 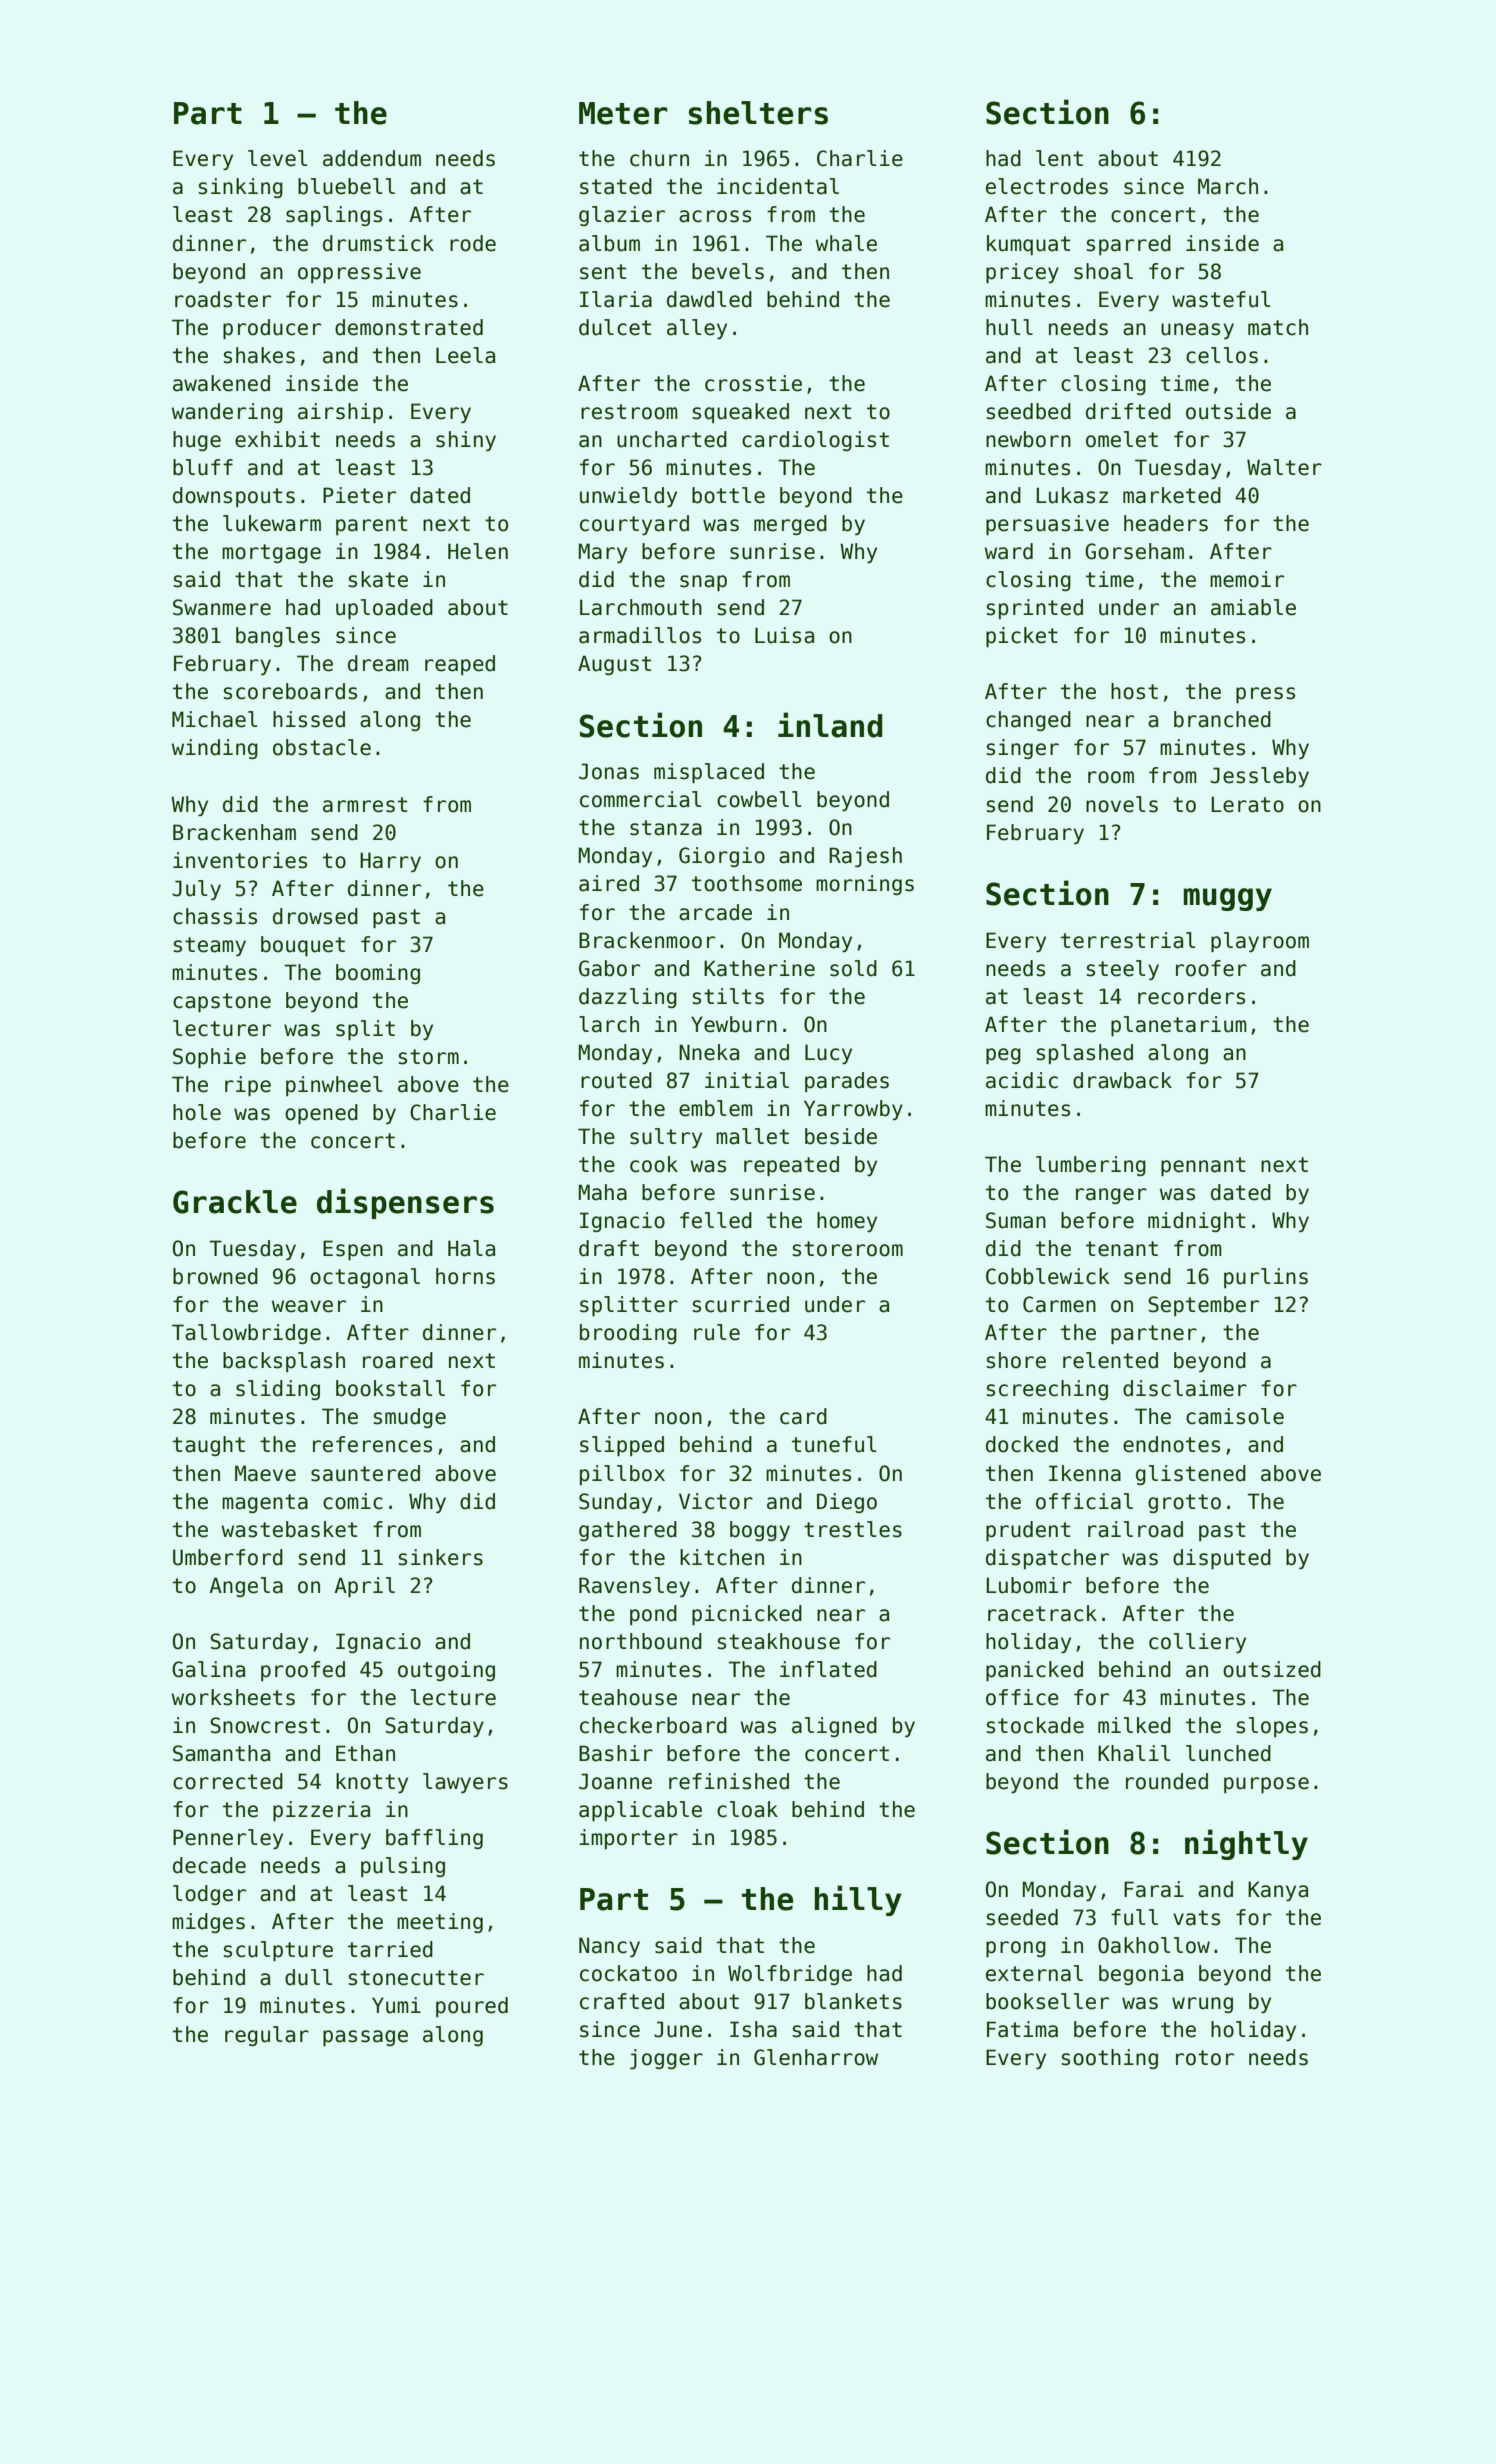 What do you see at coordinates (1029, 1585) in the screenshot?
I see `Lubomir` at bounding box center [1029, 1585].
